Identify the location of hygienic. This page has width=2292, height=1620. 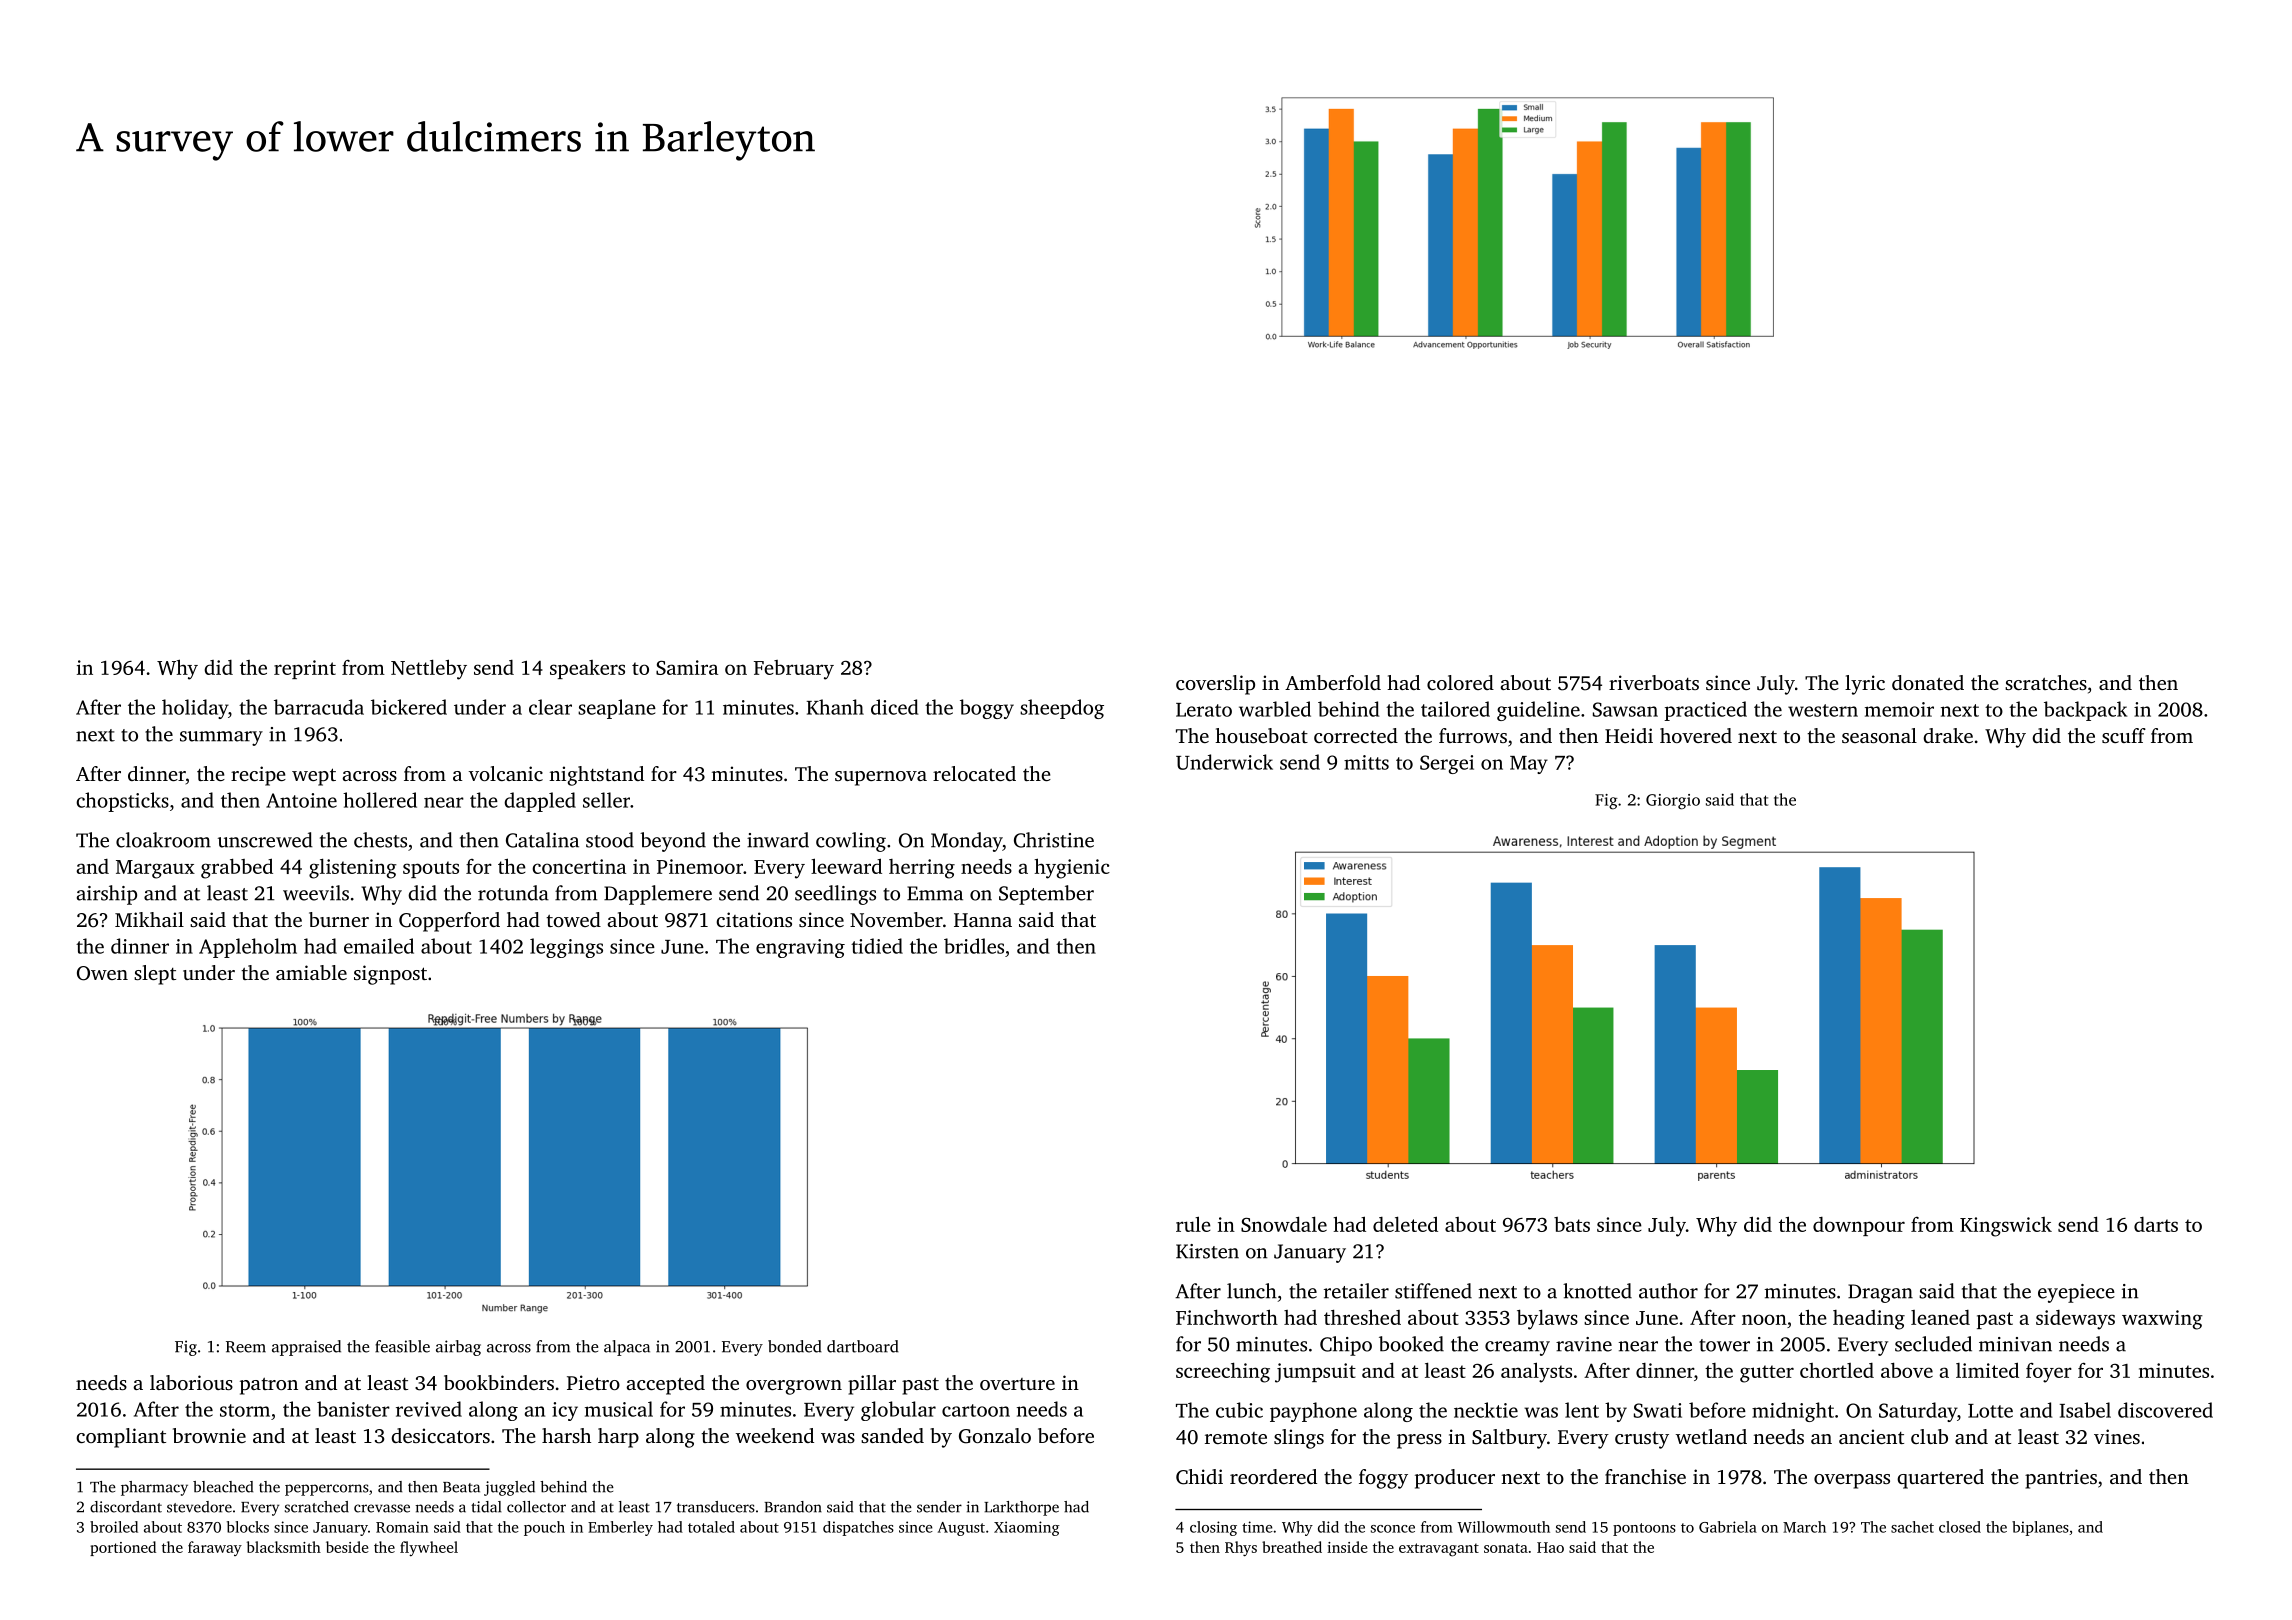
(1072, 868).
